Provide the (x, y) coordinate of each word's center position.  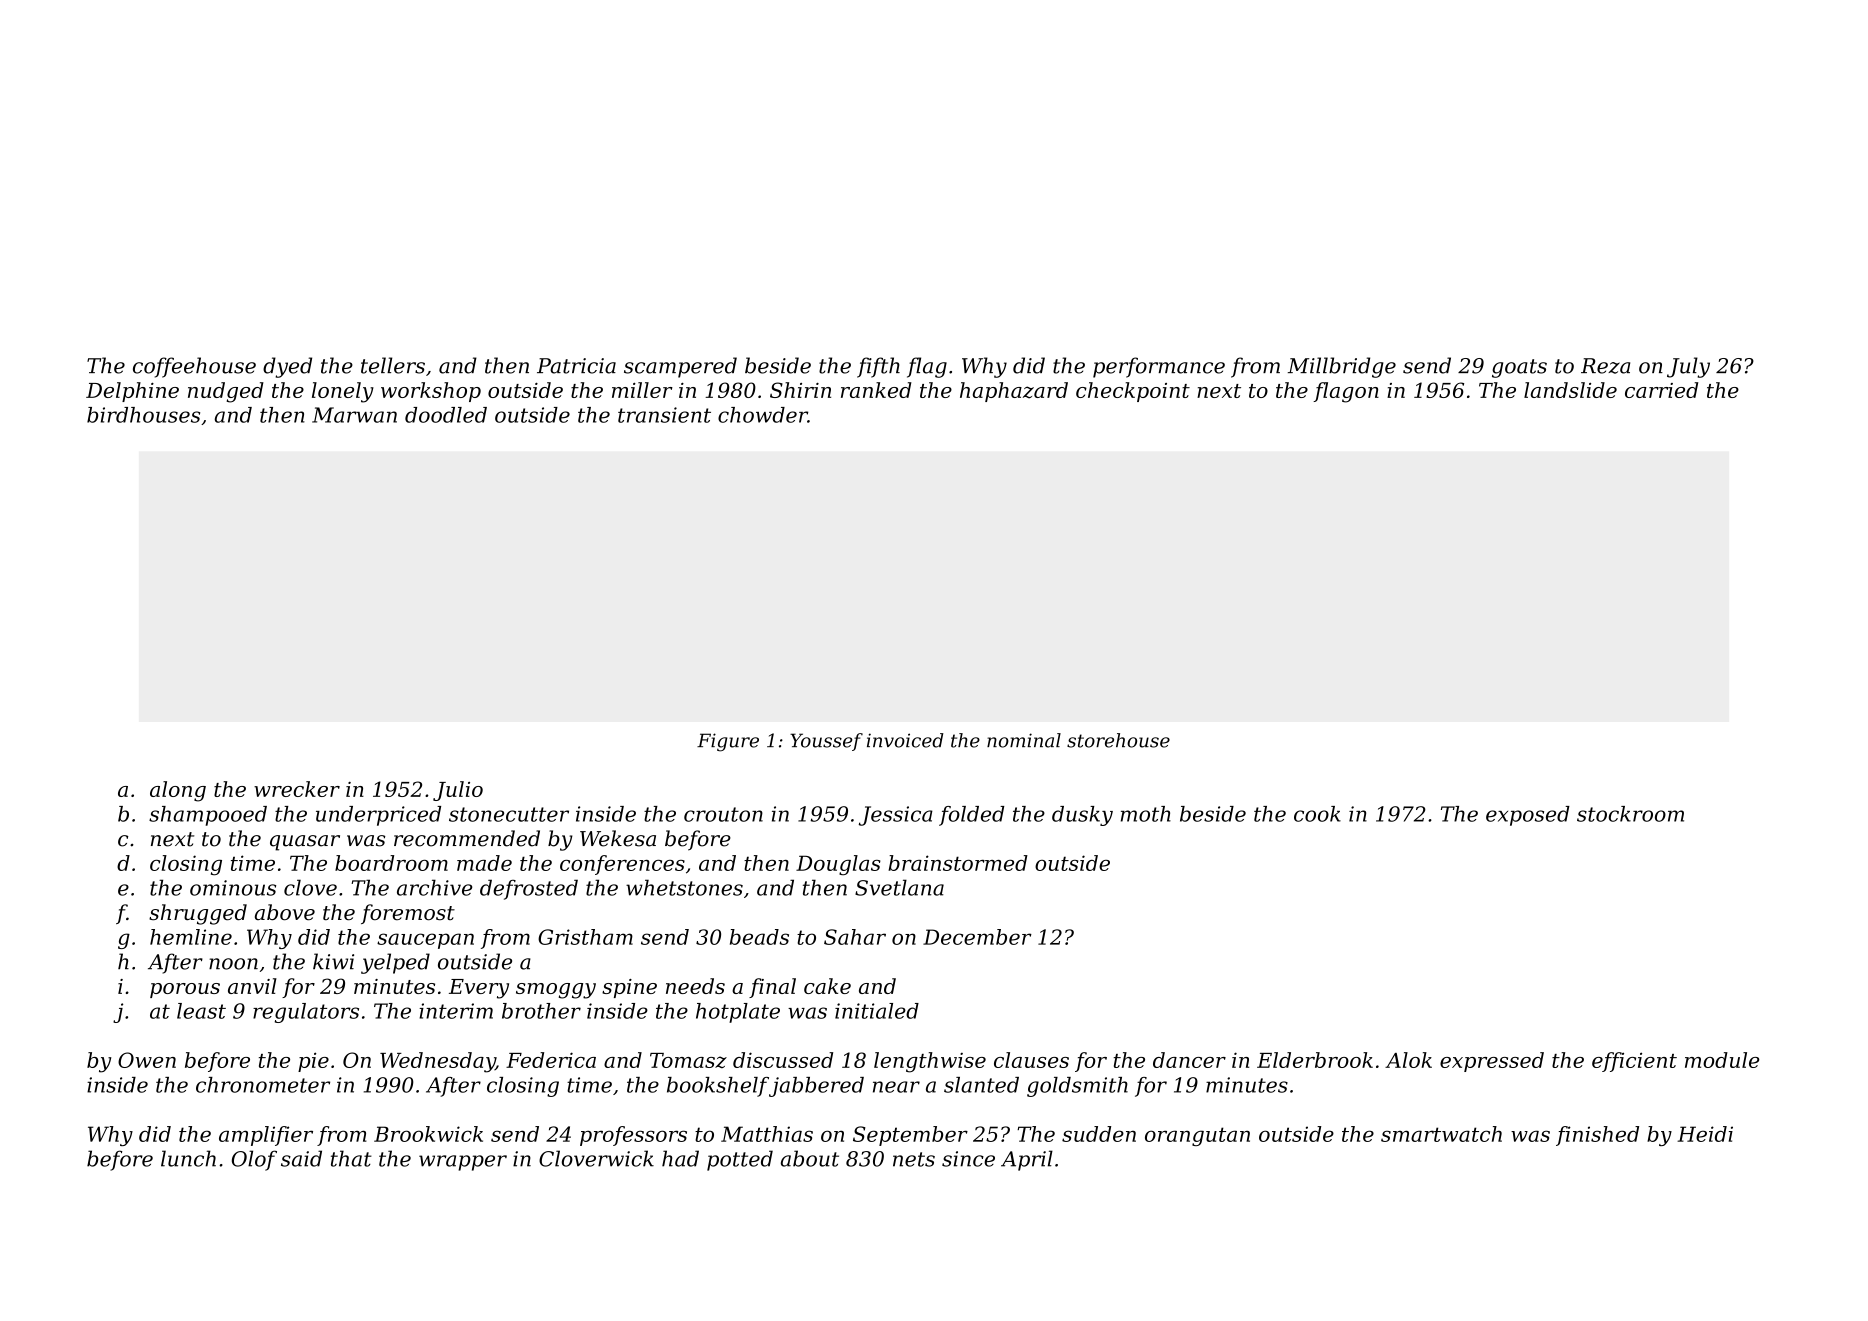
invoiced (905, 740)
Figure (728, 742)
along (178, 791)
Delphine (132, 392)
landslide (1570, 390)
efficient (1634, 1062)
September (910, 1136)
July (1688, 367)
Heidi (1705, 1134)
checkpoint (1133, 392)
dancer (1189, 1060)
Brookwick (428, 1134)
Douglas (838, 865)
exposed (1528, 816)
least (201, 1011)
